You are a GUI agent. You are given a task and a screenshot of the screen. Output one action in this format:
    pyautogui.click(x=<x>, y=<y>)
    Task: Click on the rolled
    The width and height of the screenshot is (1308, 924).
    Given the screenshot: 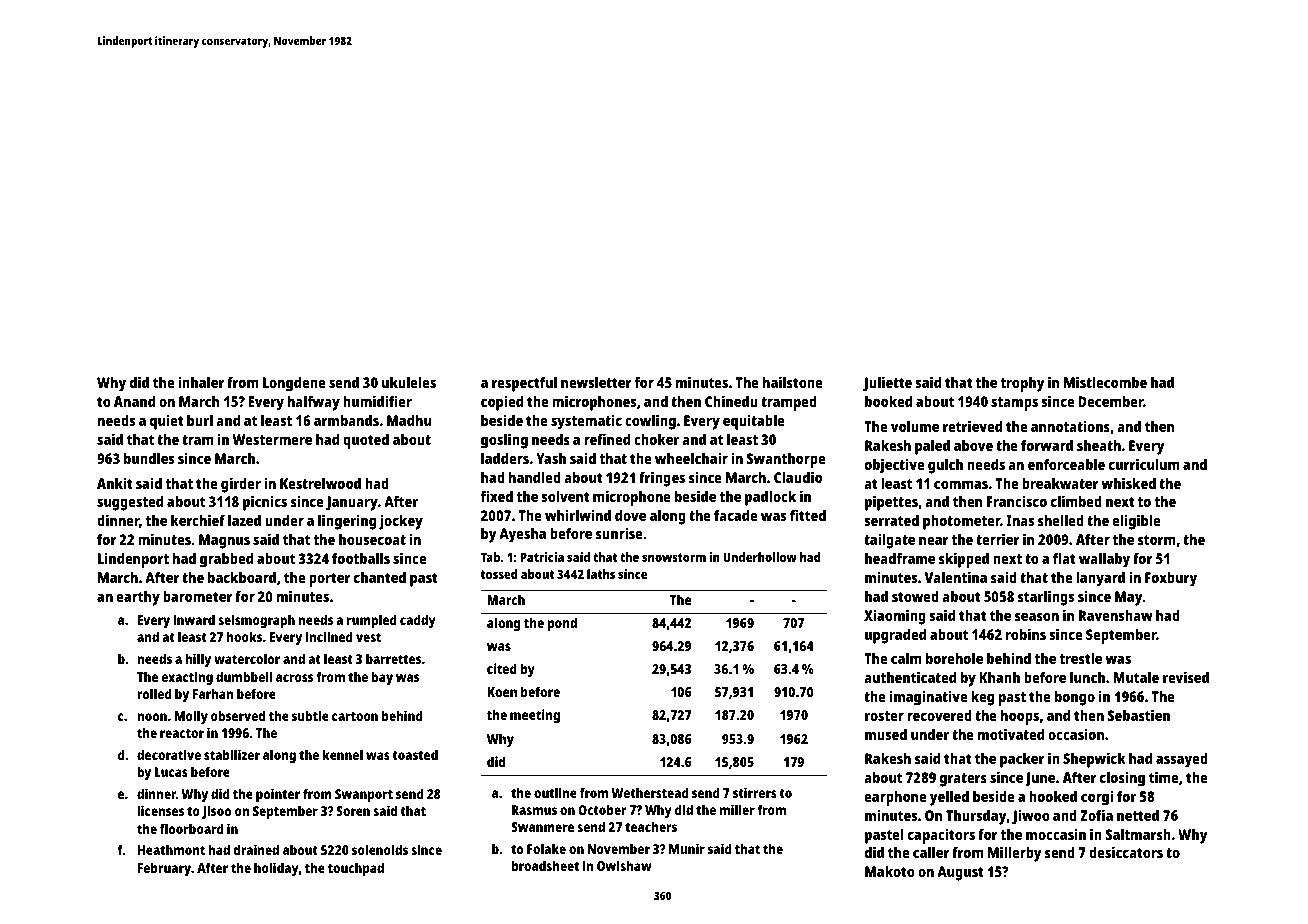 What is the action you would take?
    pyautogui.click(x=154, y=693)
